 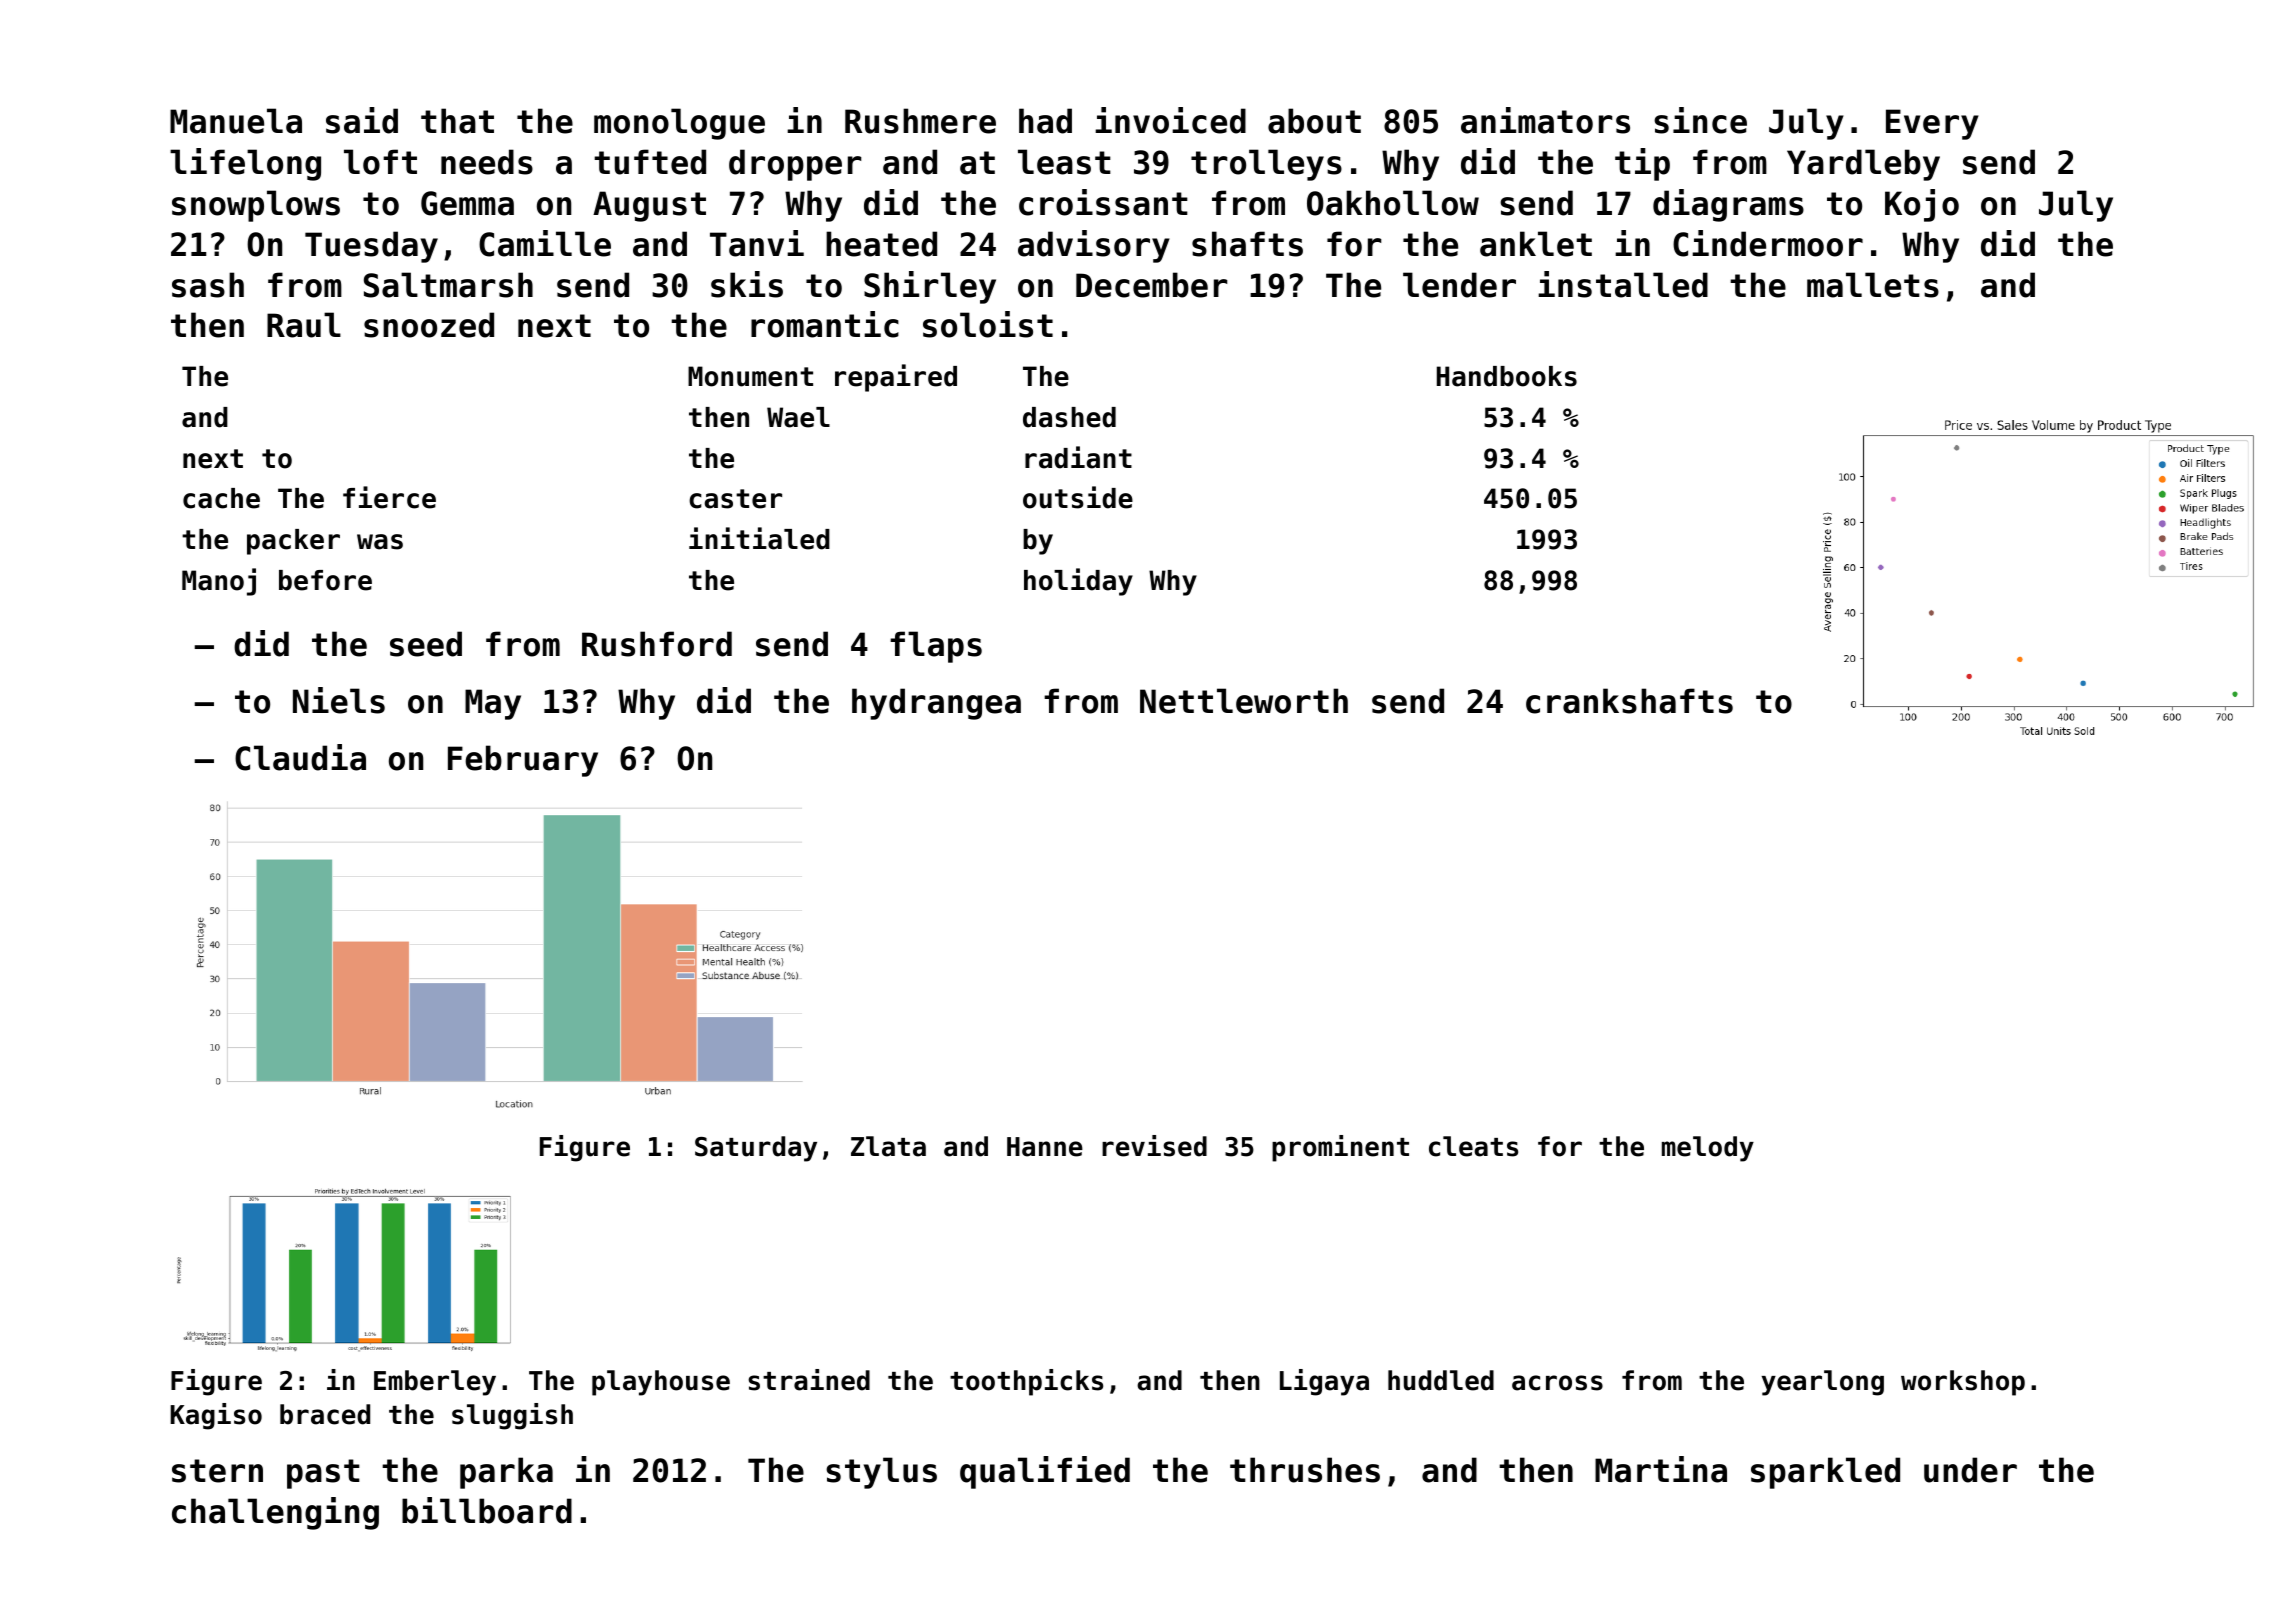 What do you see at coordinates (1305, 1470) in the screenshot?
I see `thrushes` at bounding box center [1305, 1470].
